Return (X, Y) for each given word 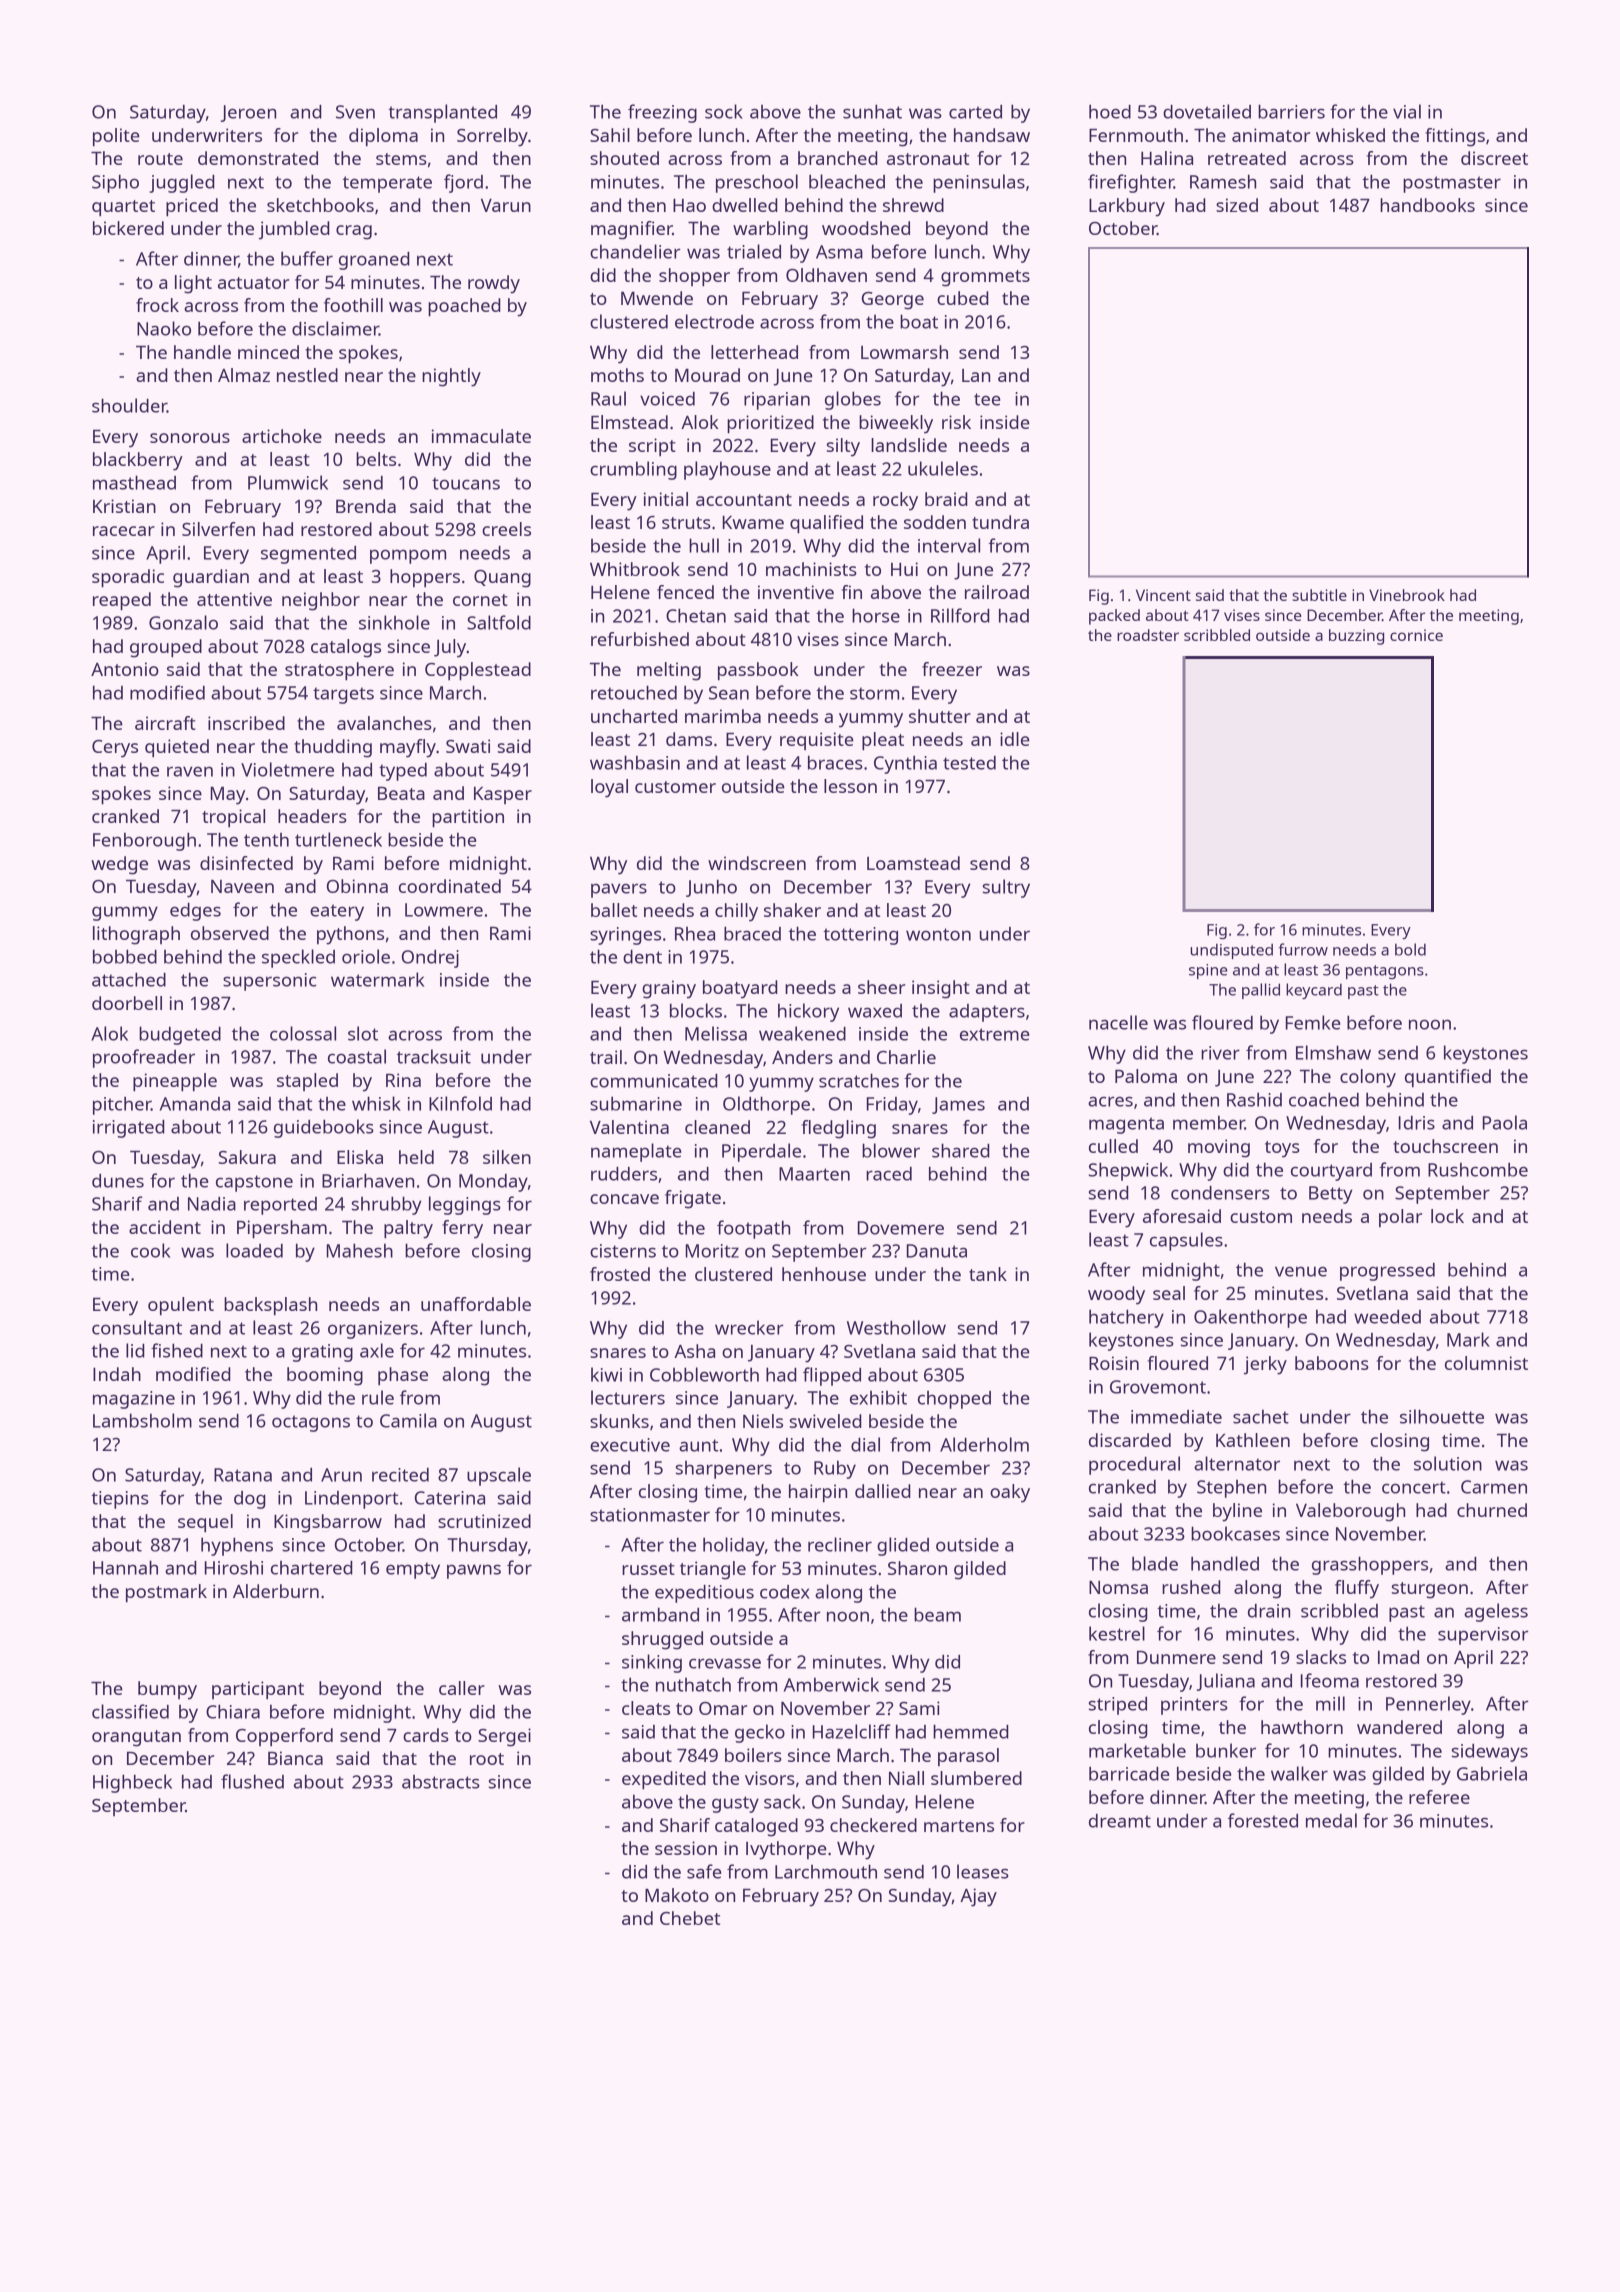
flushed (252, 1781)
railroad (997, 592)
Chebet (690, 1918)
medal (1331, 1820)
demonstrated (258, 158)
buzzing (1356, 637)
